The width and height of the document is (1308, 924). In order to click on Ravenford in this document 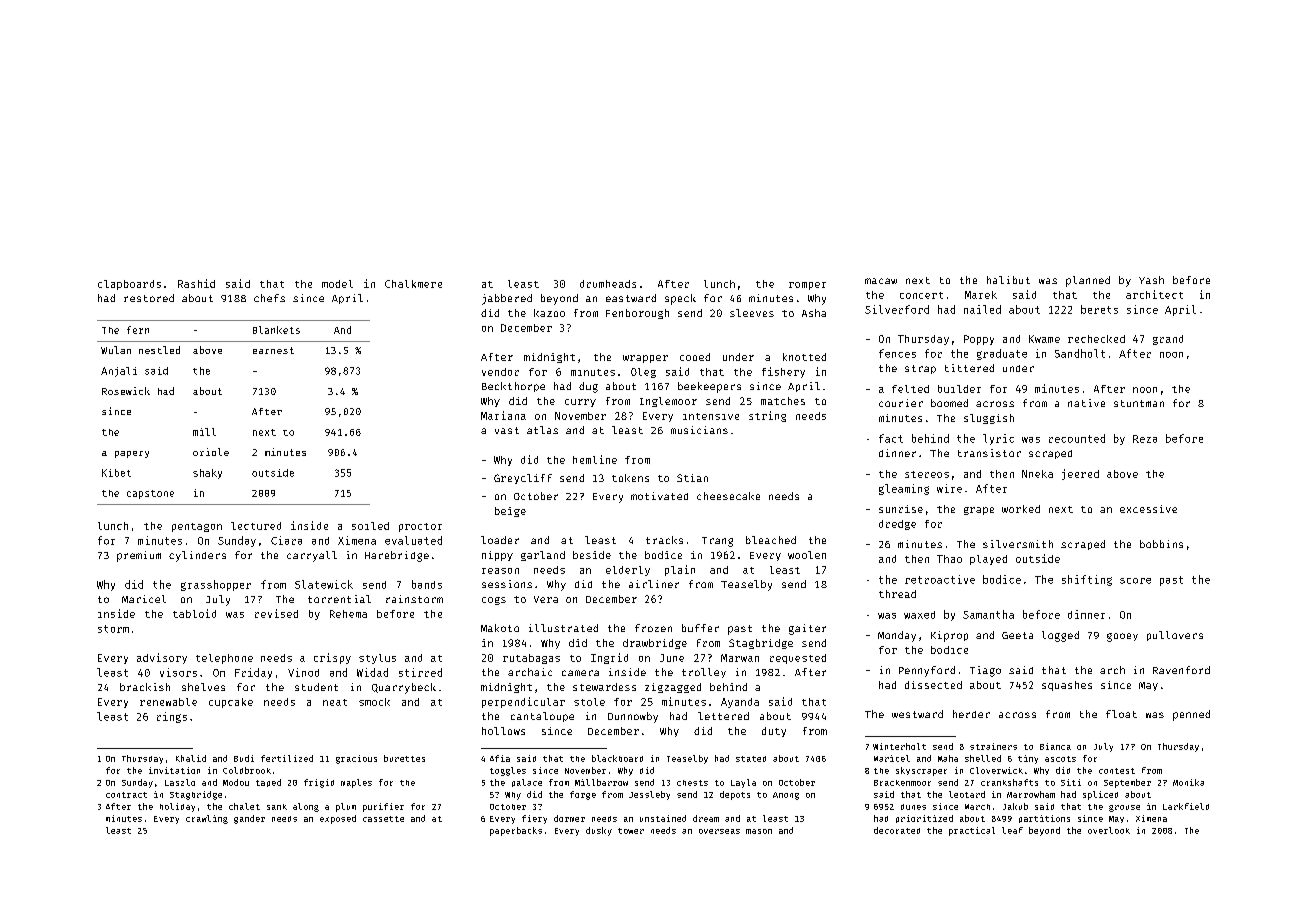, I will do `click(1181, 670)`.
